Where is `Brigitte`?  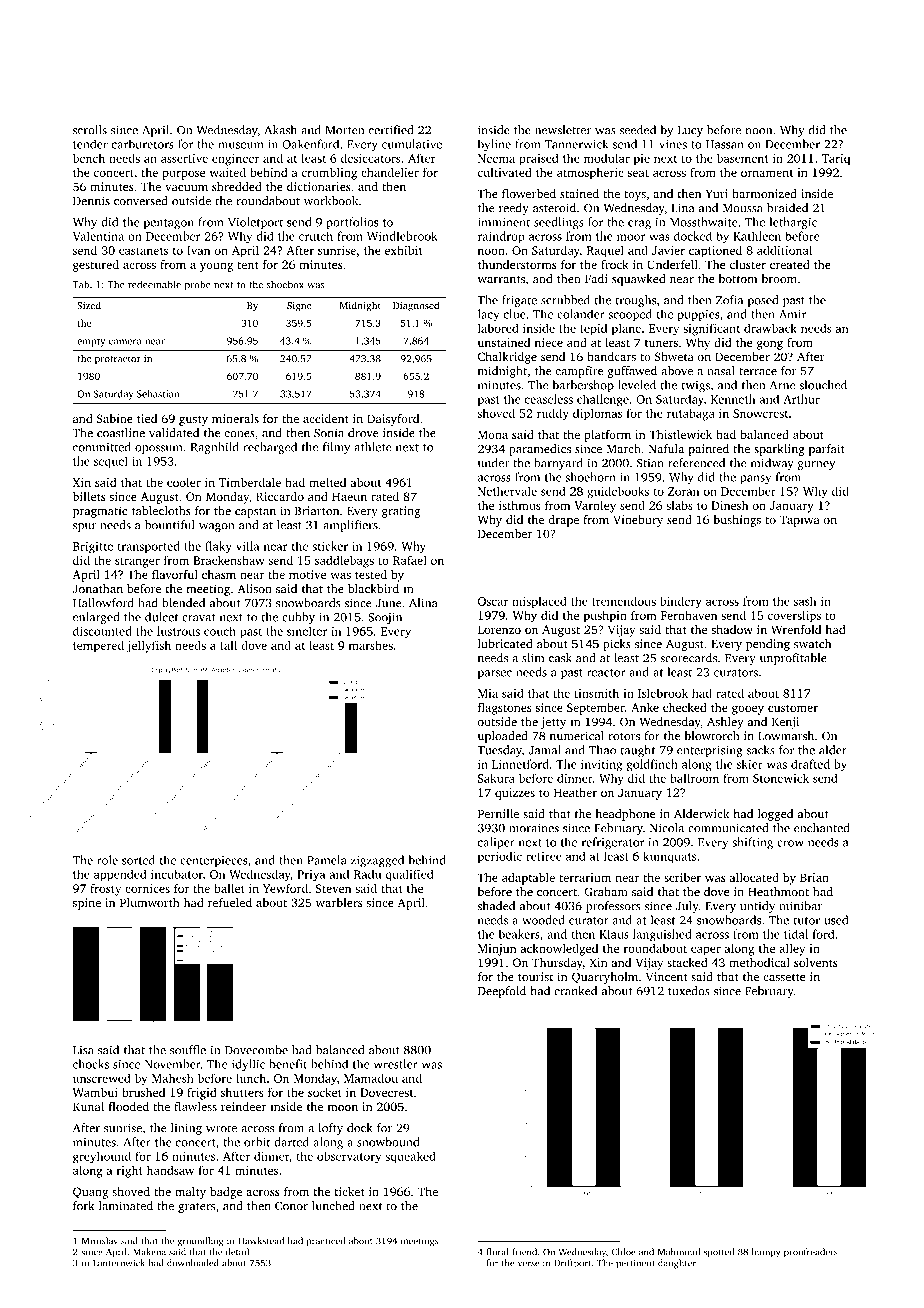
Brigitte is located at coordinates (93, 548).
